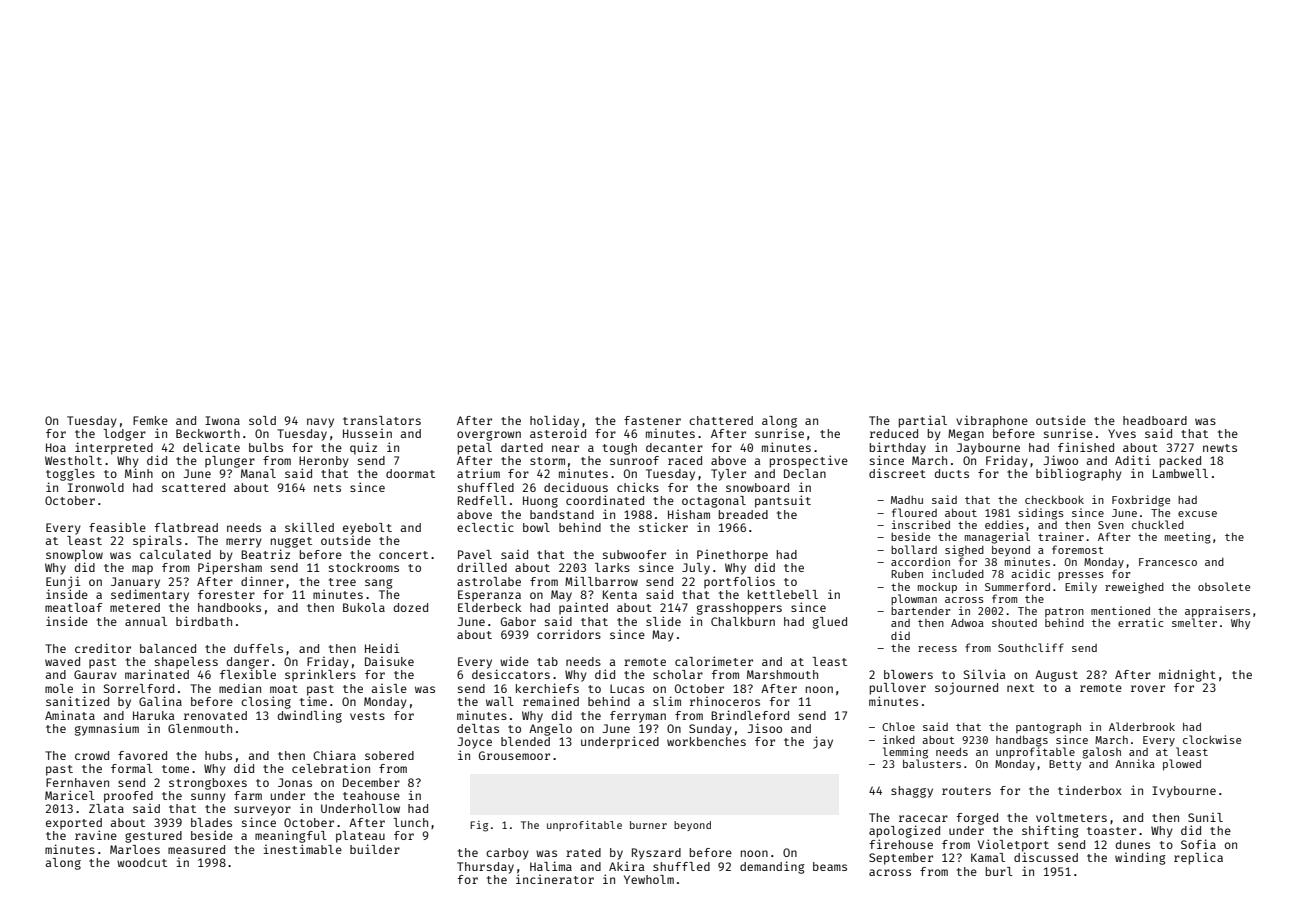  Describe the element at coordinates (743, 621) in the screenshot. I see `Chalkburn` at that location.
